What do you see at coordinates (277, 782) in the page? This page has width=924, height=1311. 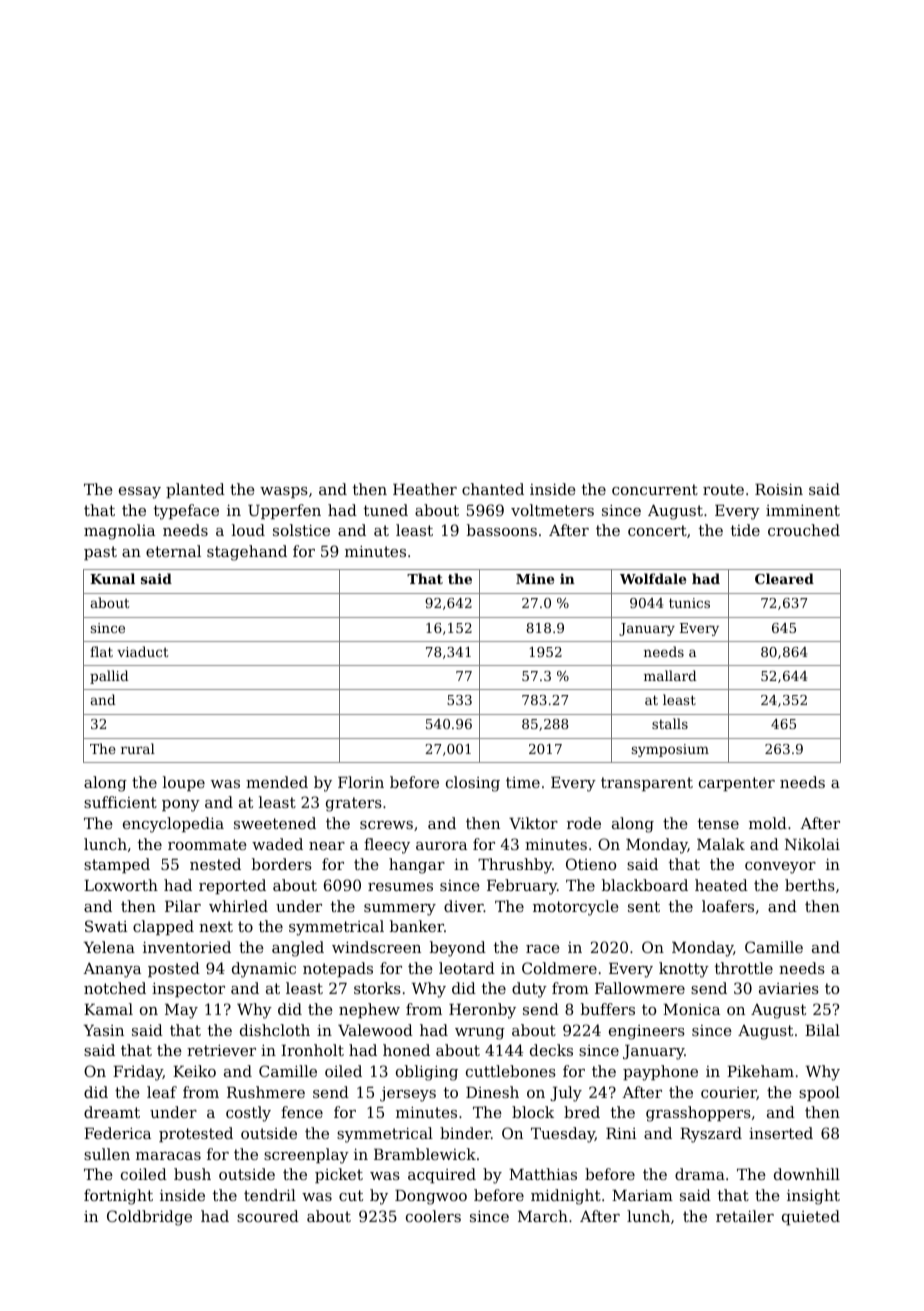 I see `mended` at bounding box center [277, 782].
